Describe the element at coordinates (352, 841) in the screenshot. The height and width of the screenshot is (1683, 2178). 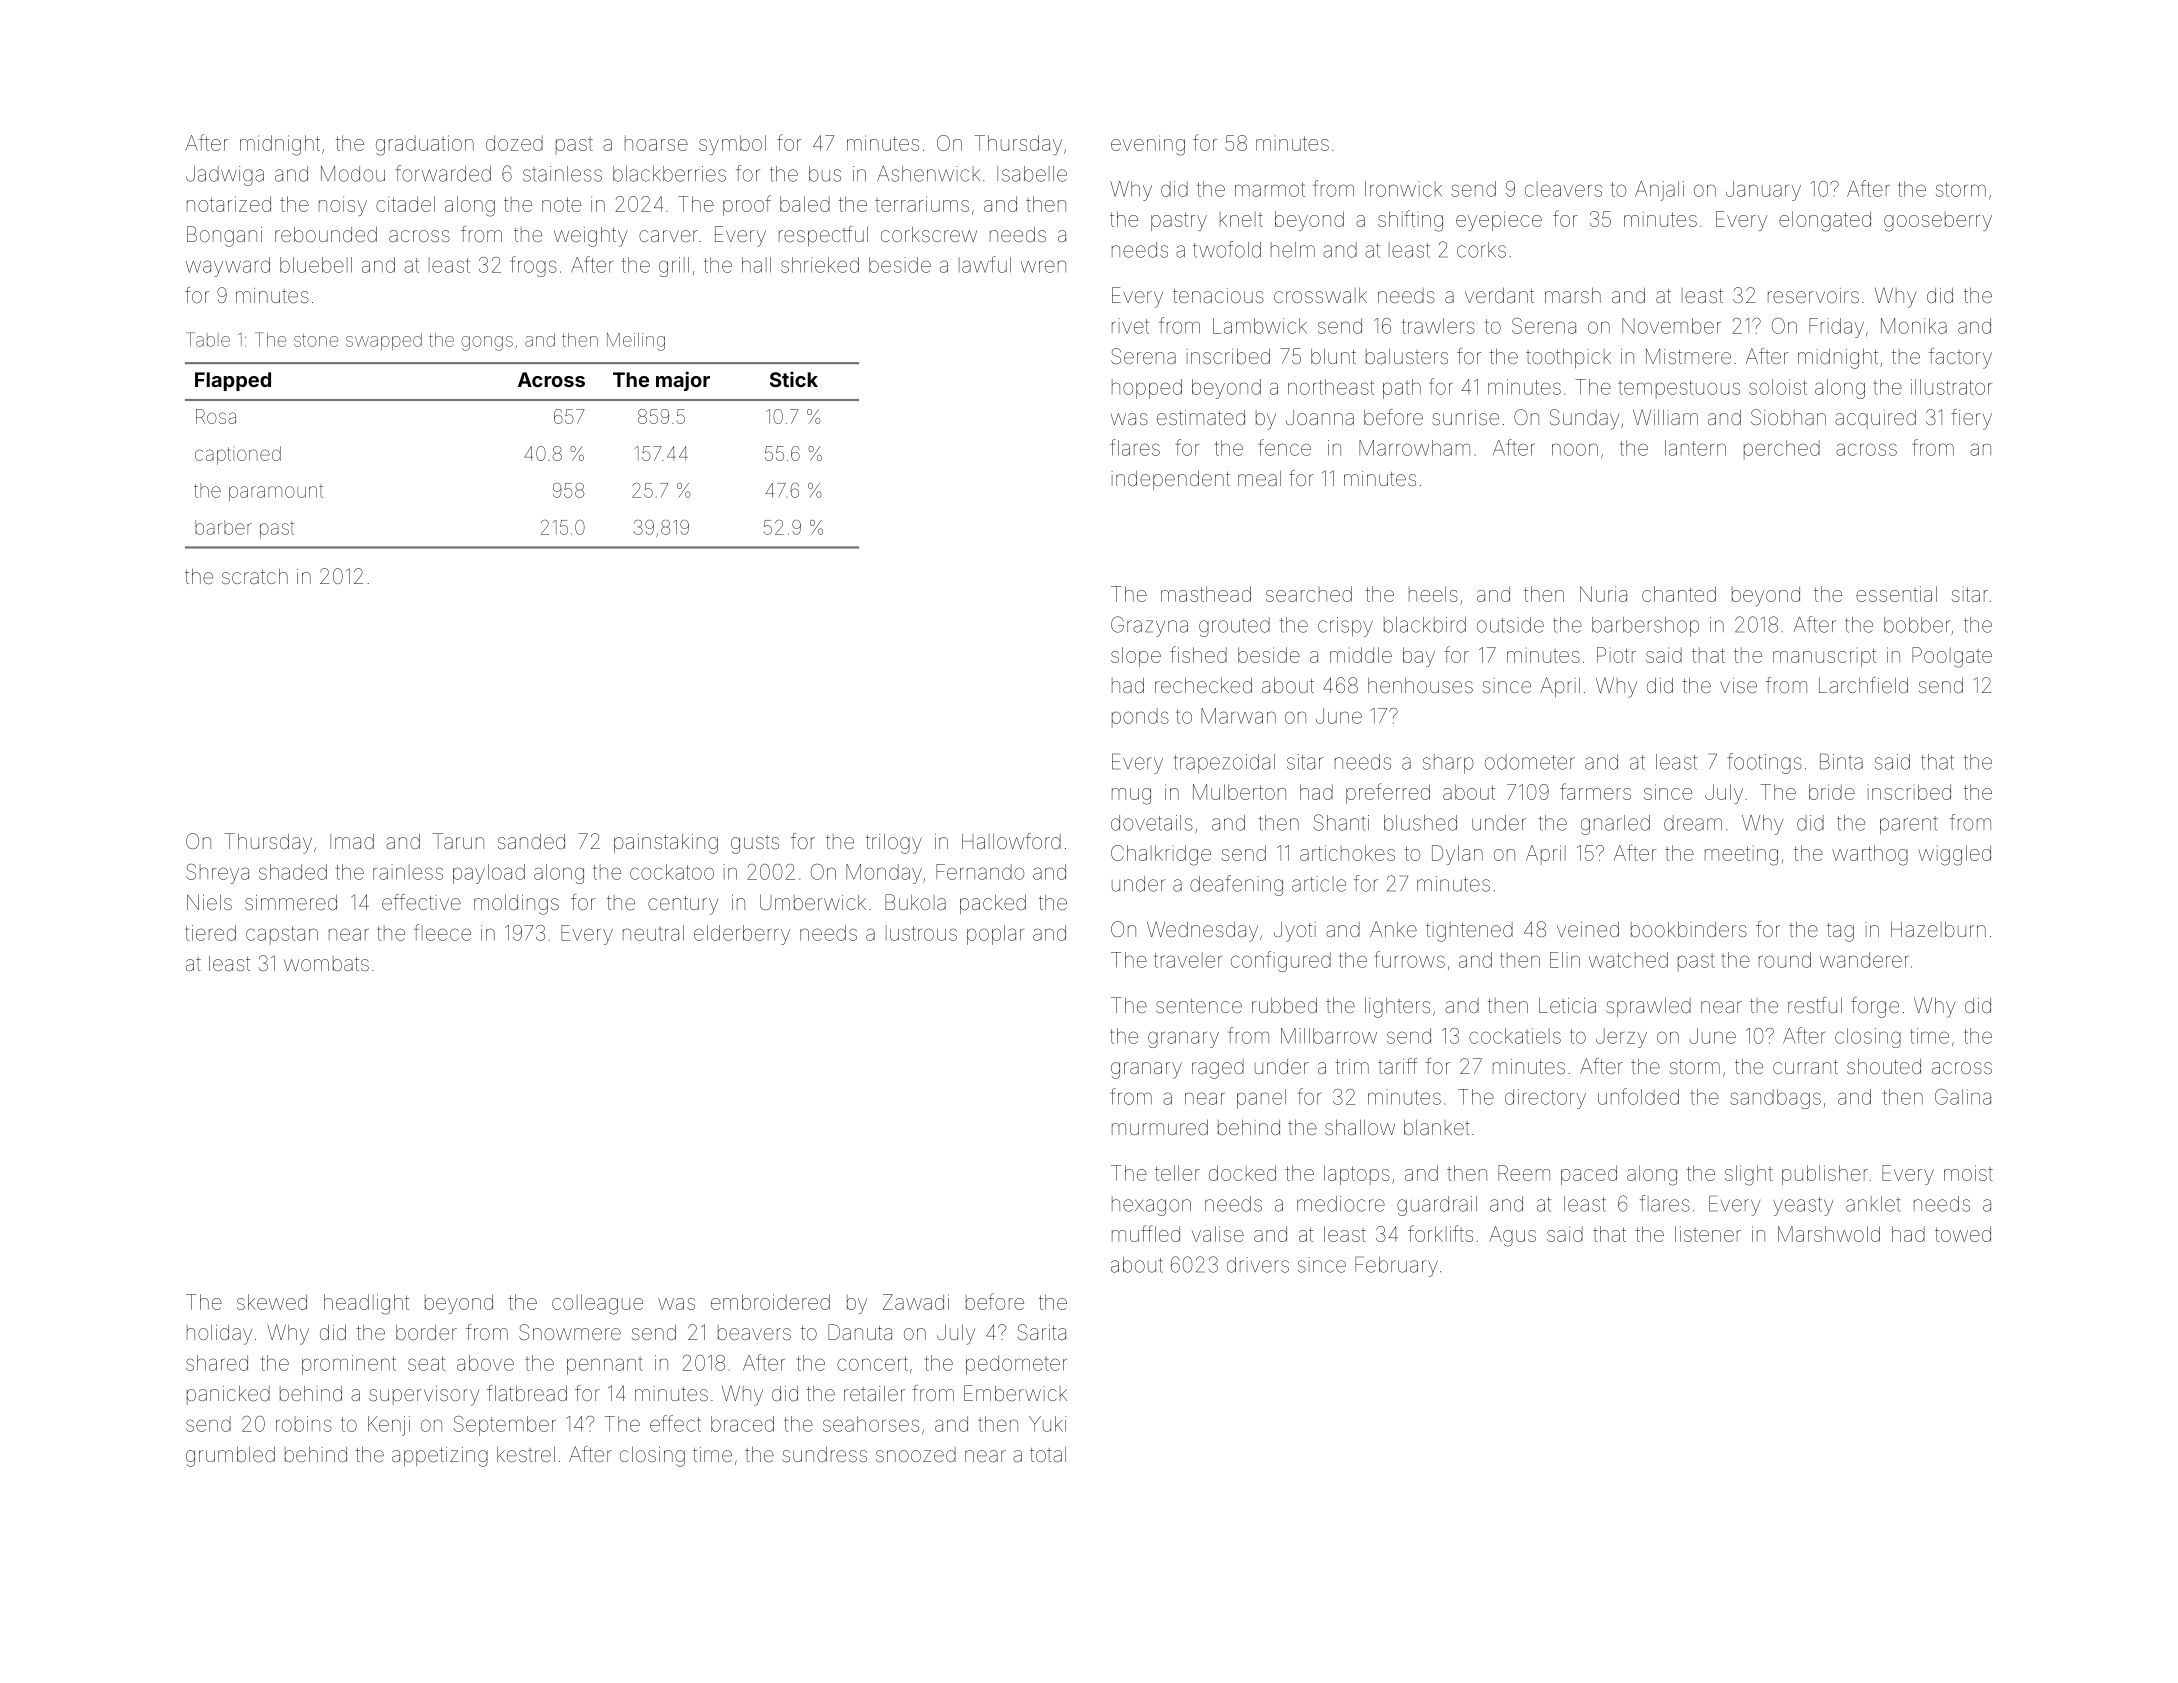
I see `Imad` at that location.
